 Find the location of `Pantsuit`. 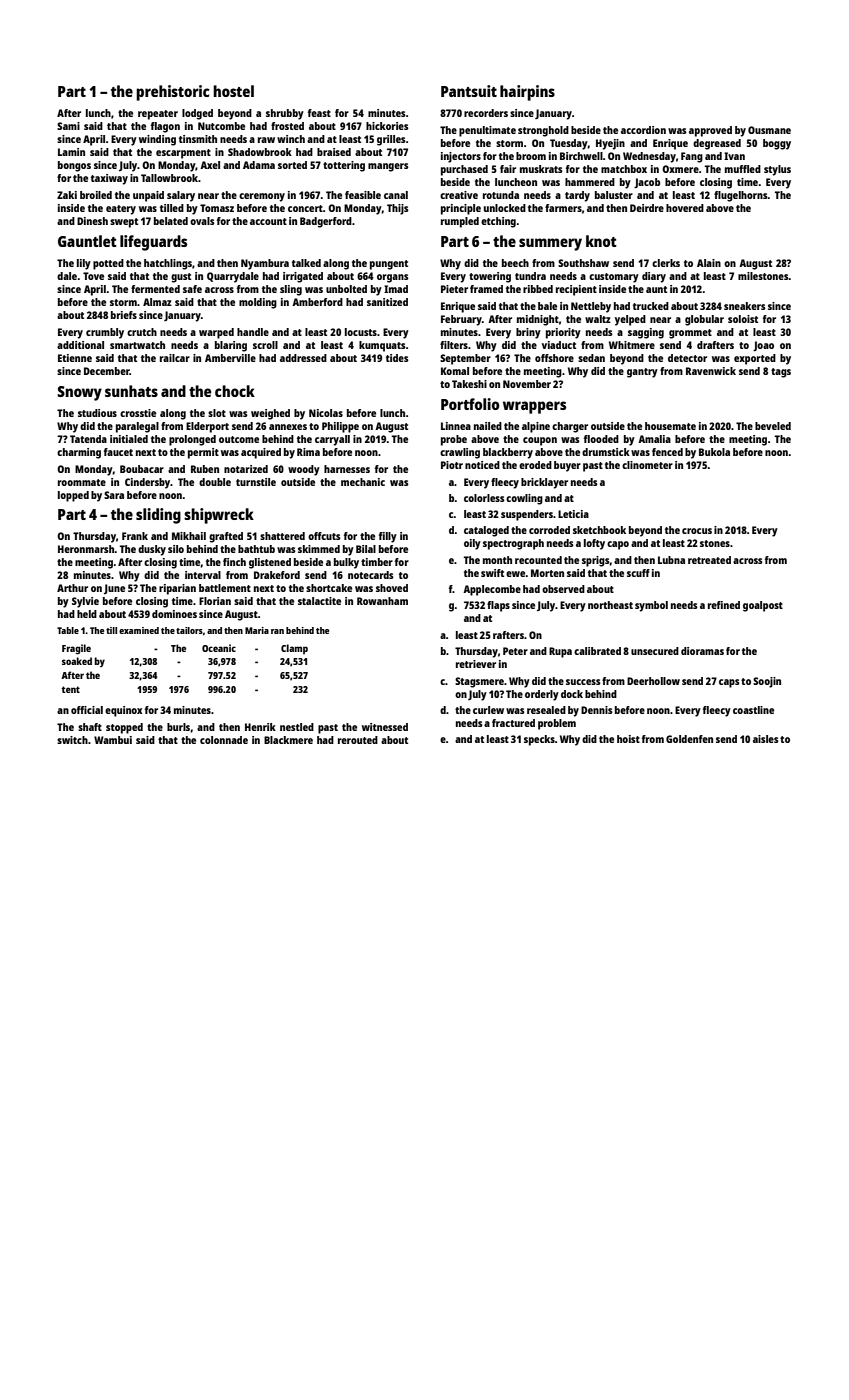

Pantsuit is located at coordinates (469, 91).
